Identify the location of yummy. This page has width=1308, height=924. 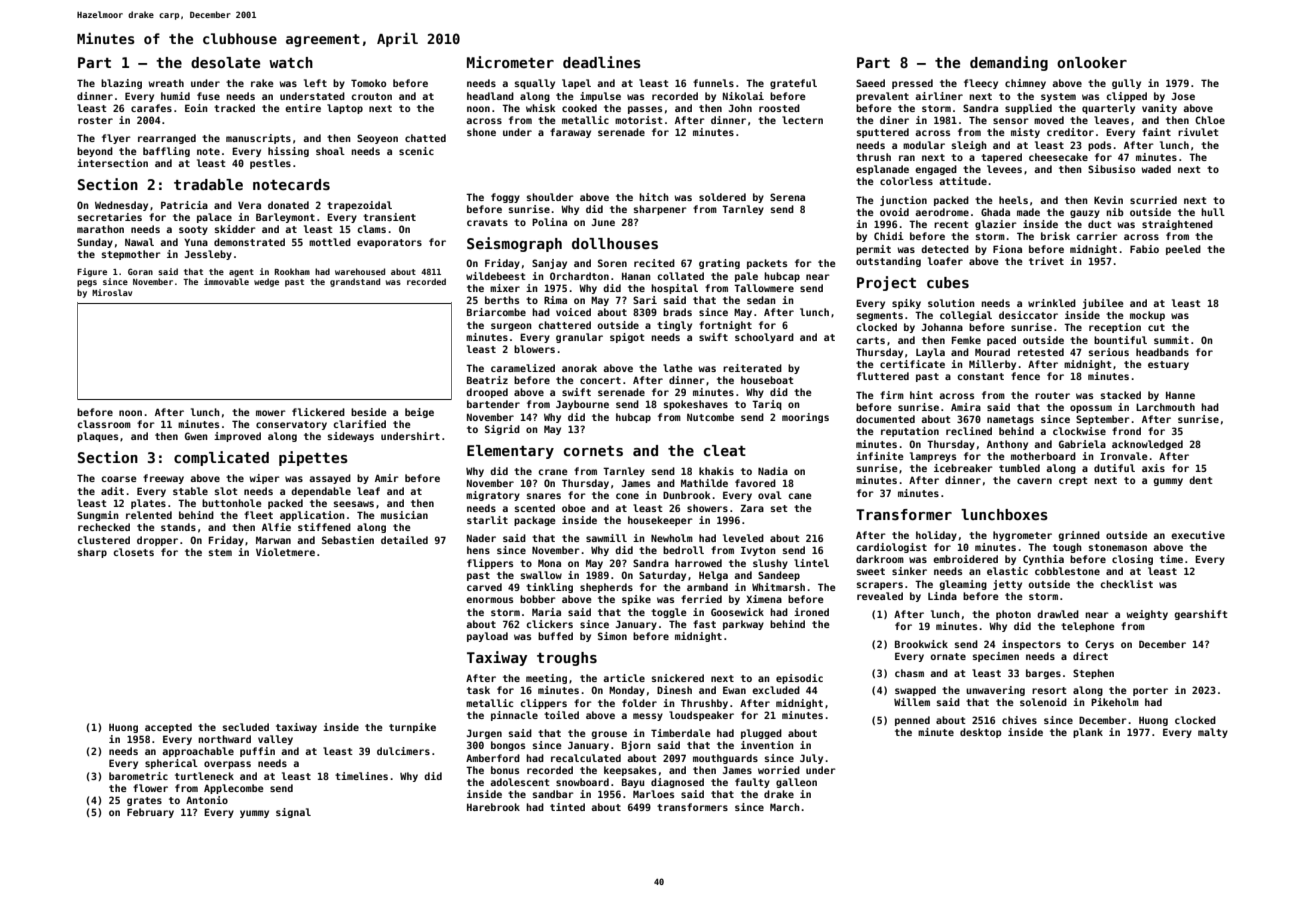
(254, 814).
